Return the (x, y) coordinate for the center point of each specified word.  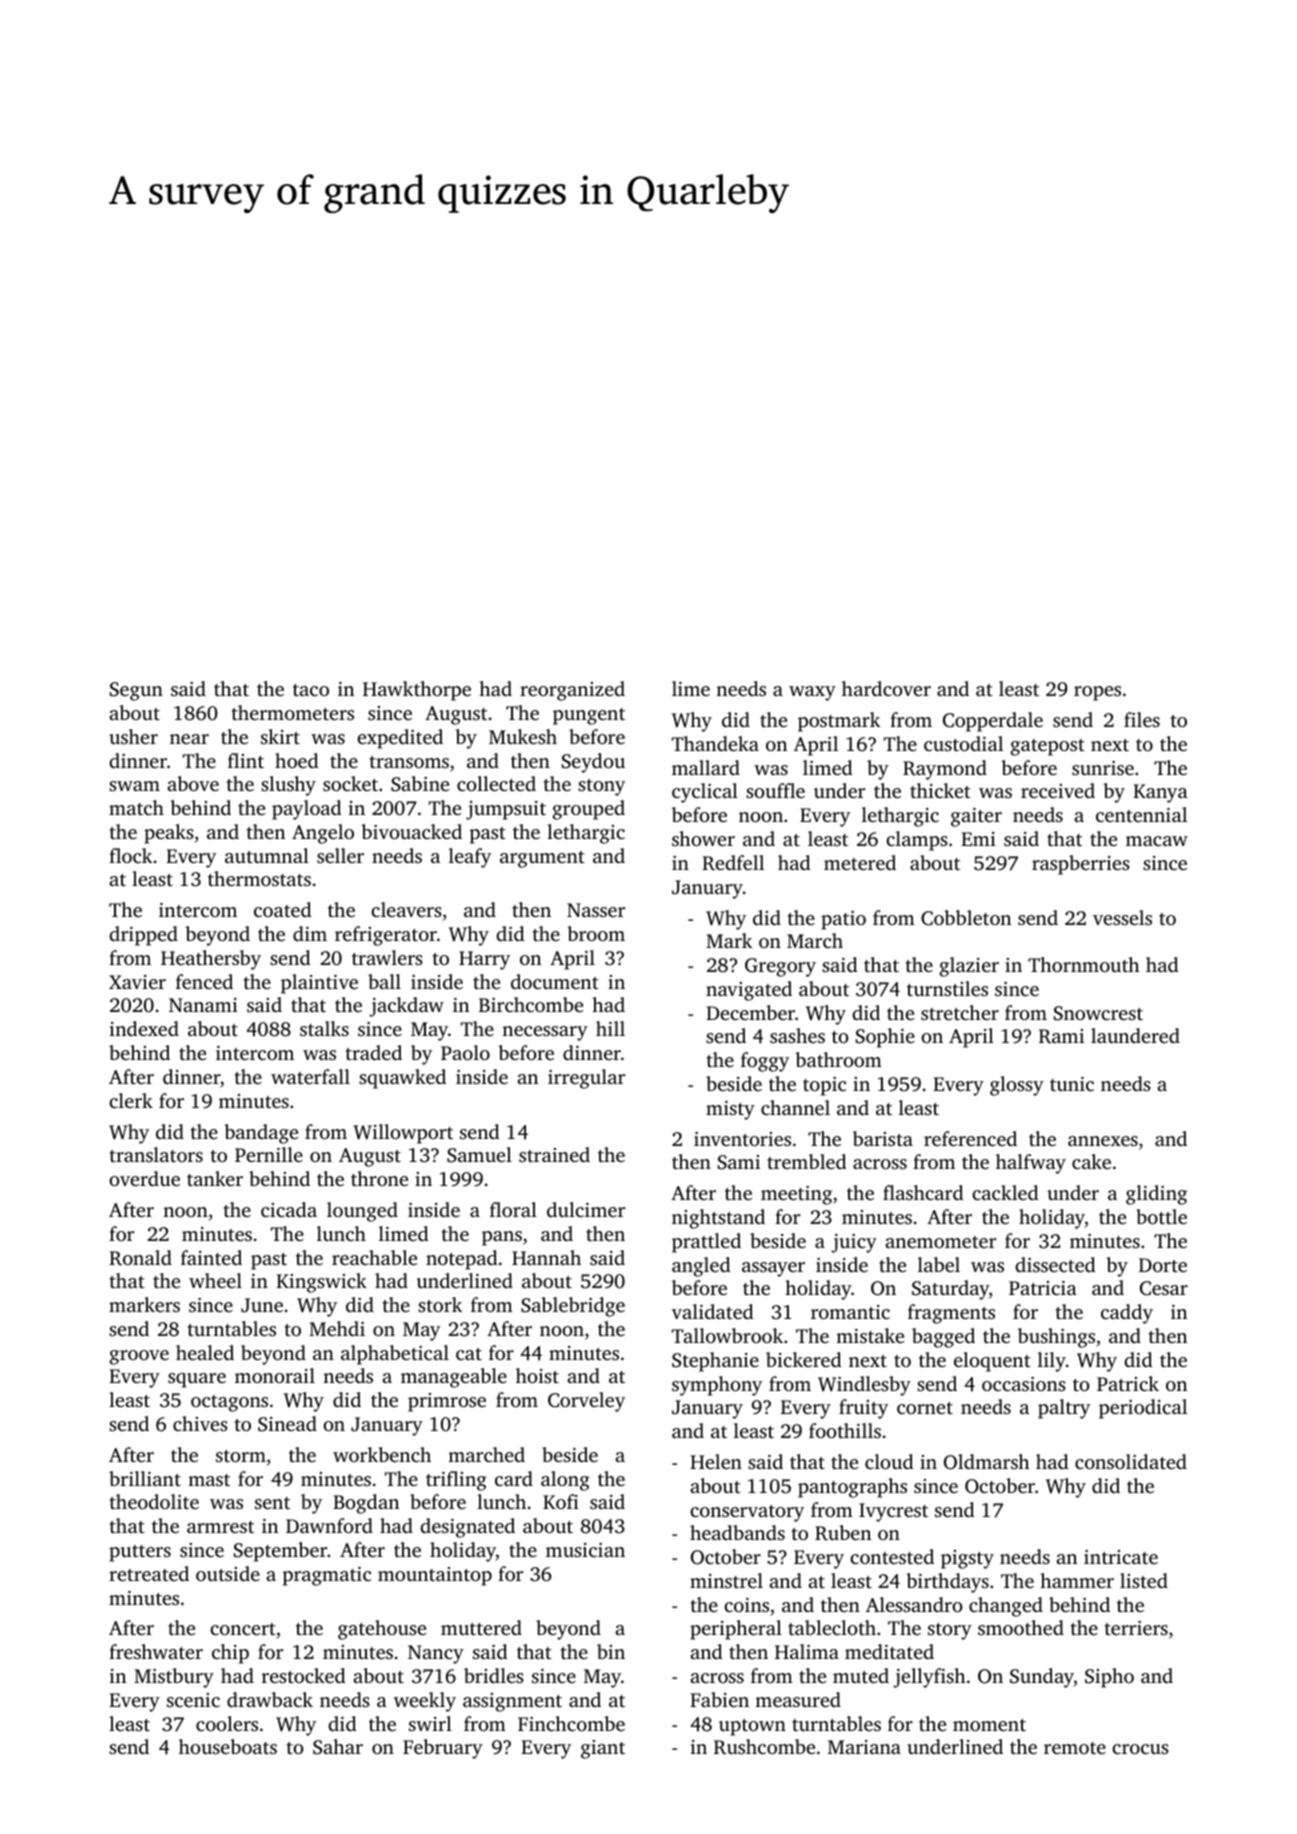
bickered (804, 1359)
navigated (749, 991)
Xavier (137, 982)
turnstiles (947, 988)
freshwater (156, 1651)
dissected (1055, 1264)
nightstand (718, 1219)
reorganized (572, 691)
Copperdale (993, 722)
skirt (280, 736)
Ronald (140, 1258)
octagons (229, 1403)
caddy (1127, 1314)
